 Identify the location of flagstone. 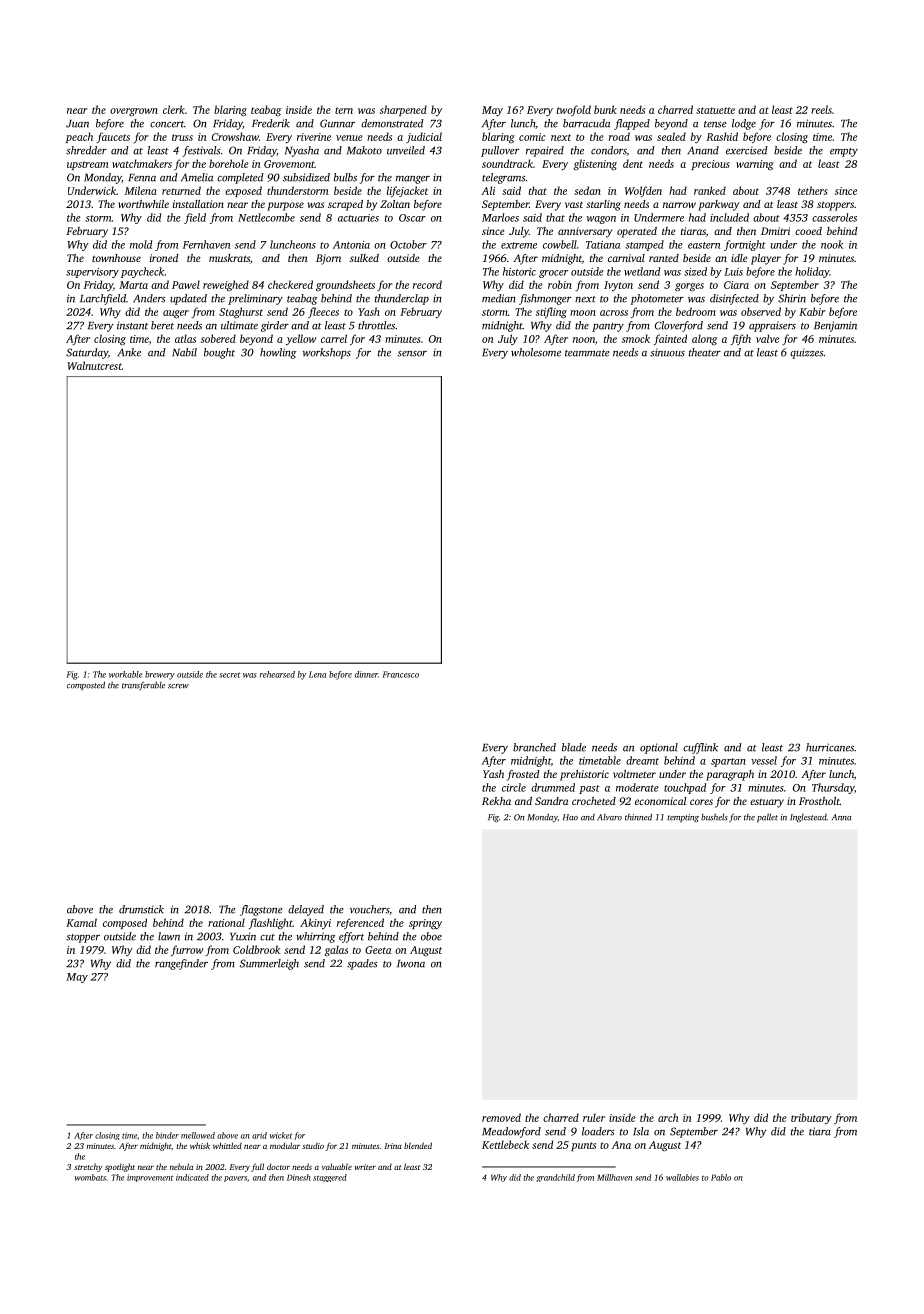
(261, 910).
